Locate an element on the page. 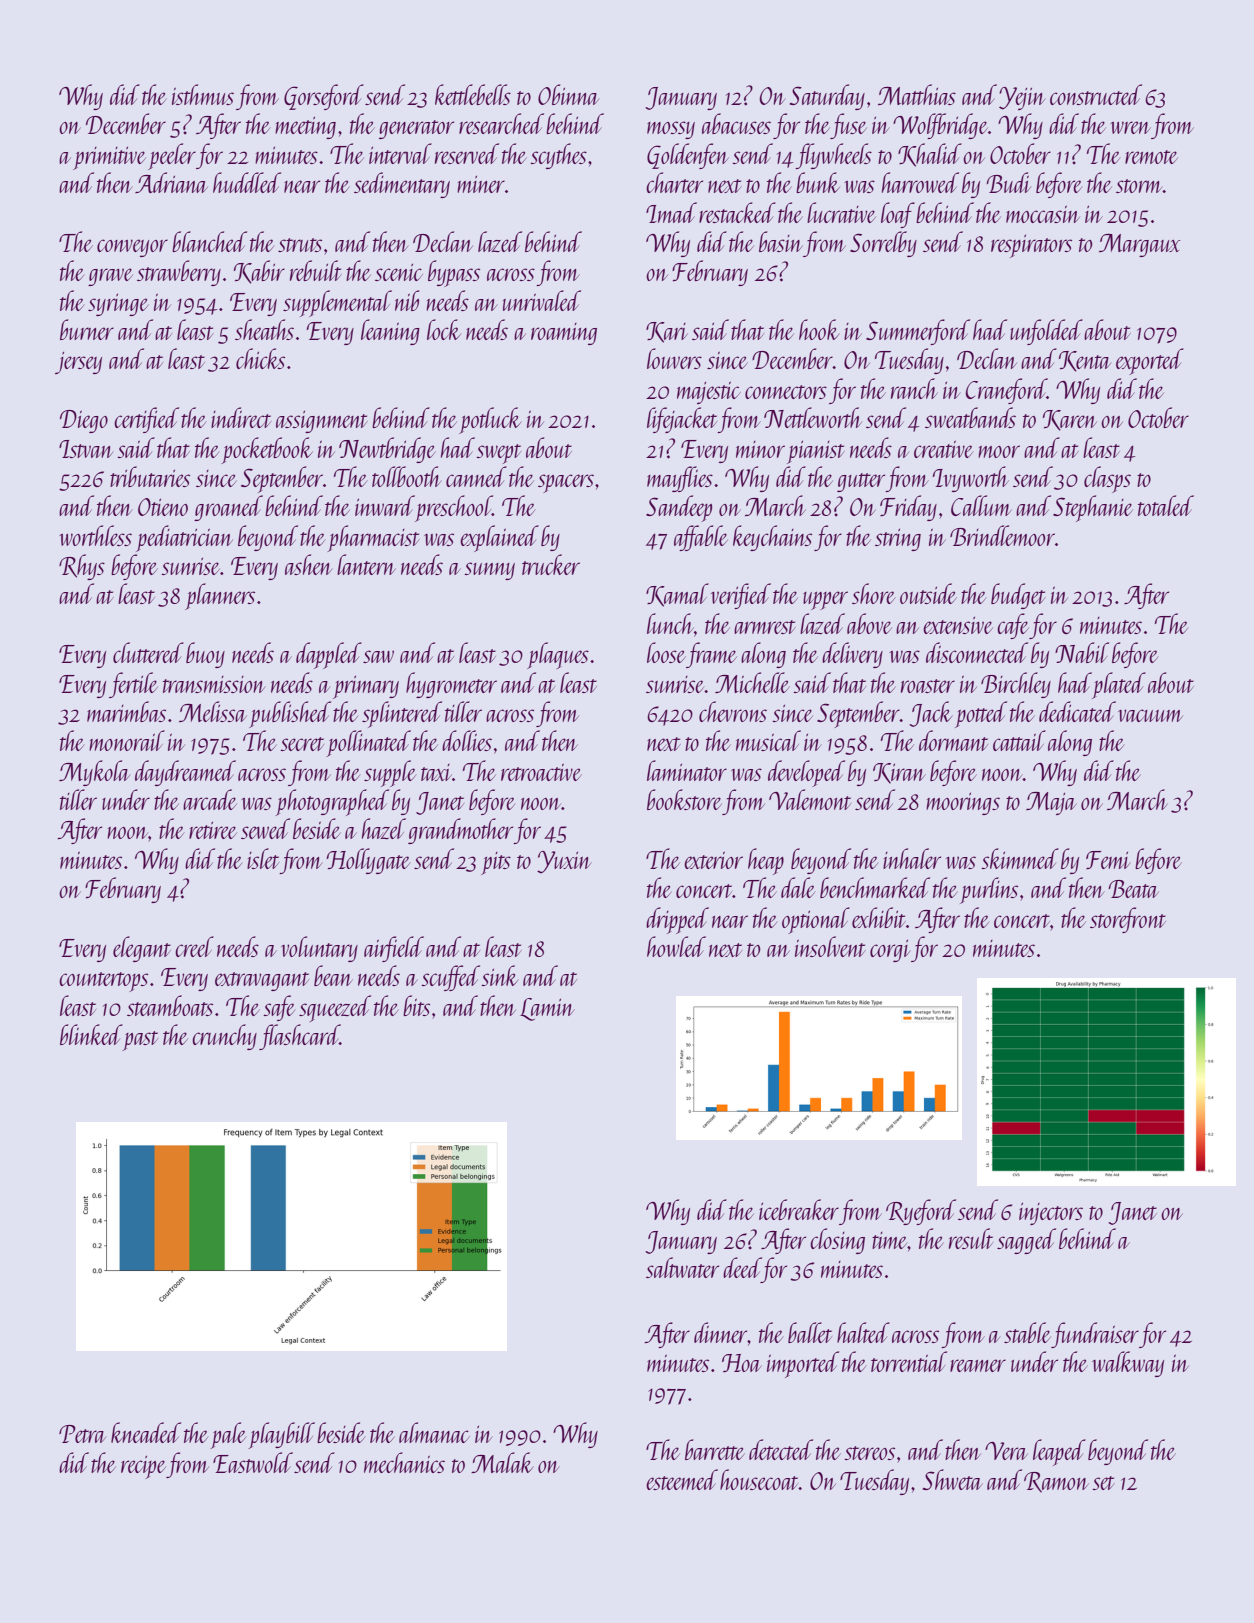 The height and width of the page is (1623, 1254). outside is located at coordinates (928, 593).
